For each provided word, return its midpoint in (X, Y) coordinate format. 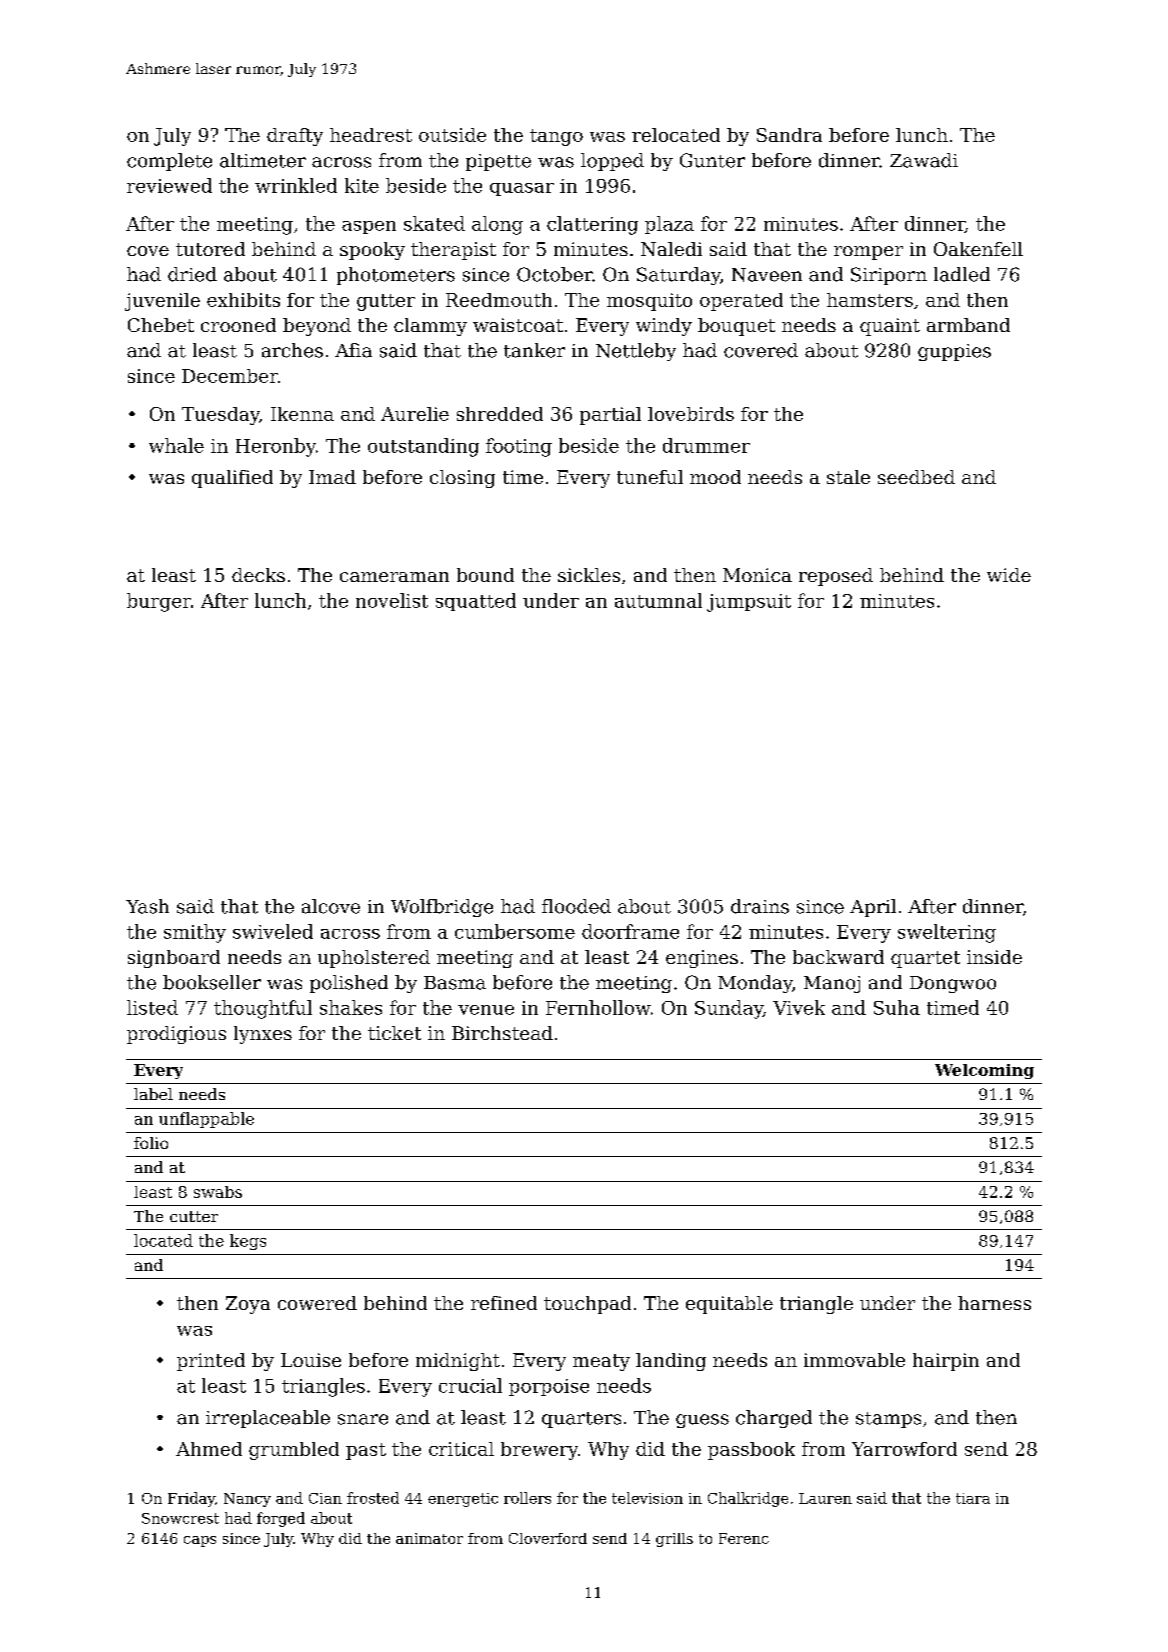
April (873, 908)
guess (702, 1421)
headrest (371, 135)
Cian (325, 1498)
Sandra (789, 135)
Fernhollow (598, 1007)
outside (452, 135)
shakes (351, 1007)
